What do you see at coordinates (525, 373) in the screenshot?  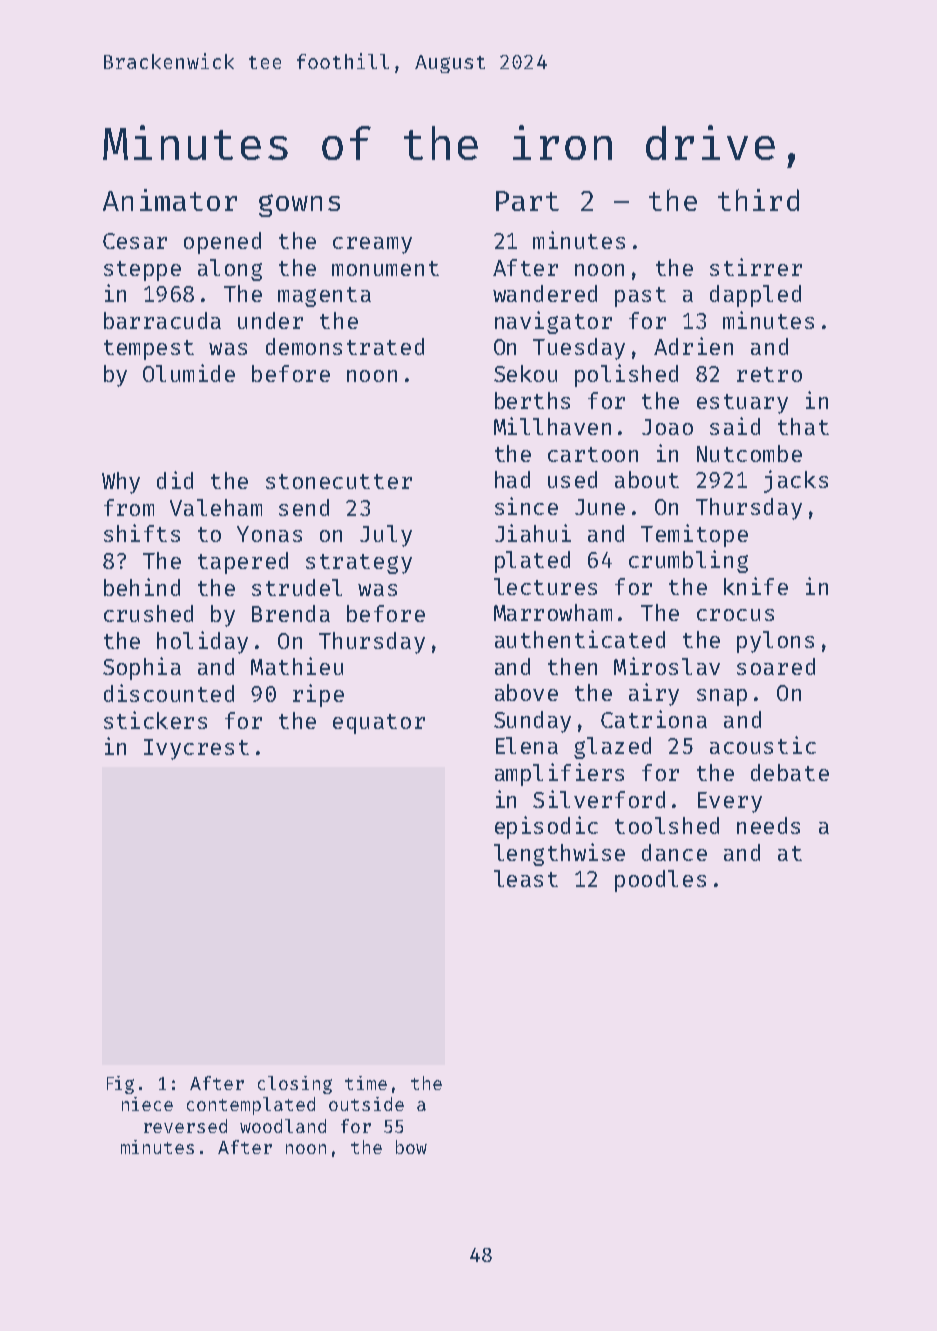 I see `Sekou` at bounding box center [525, 373].
